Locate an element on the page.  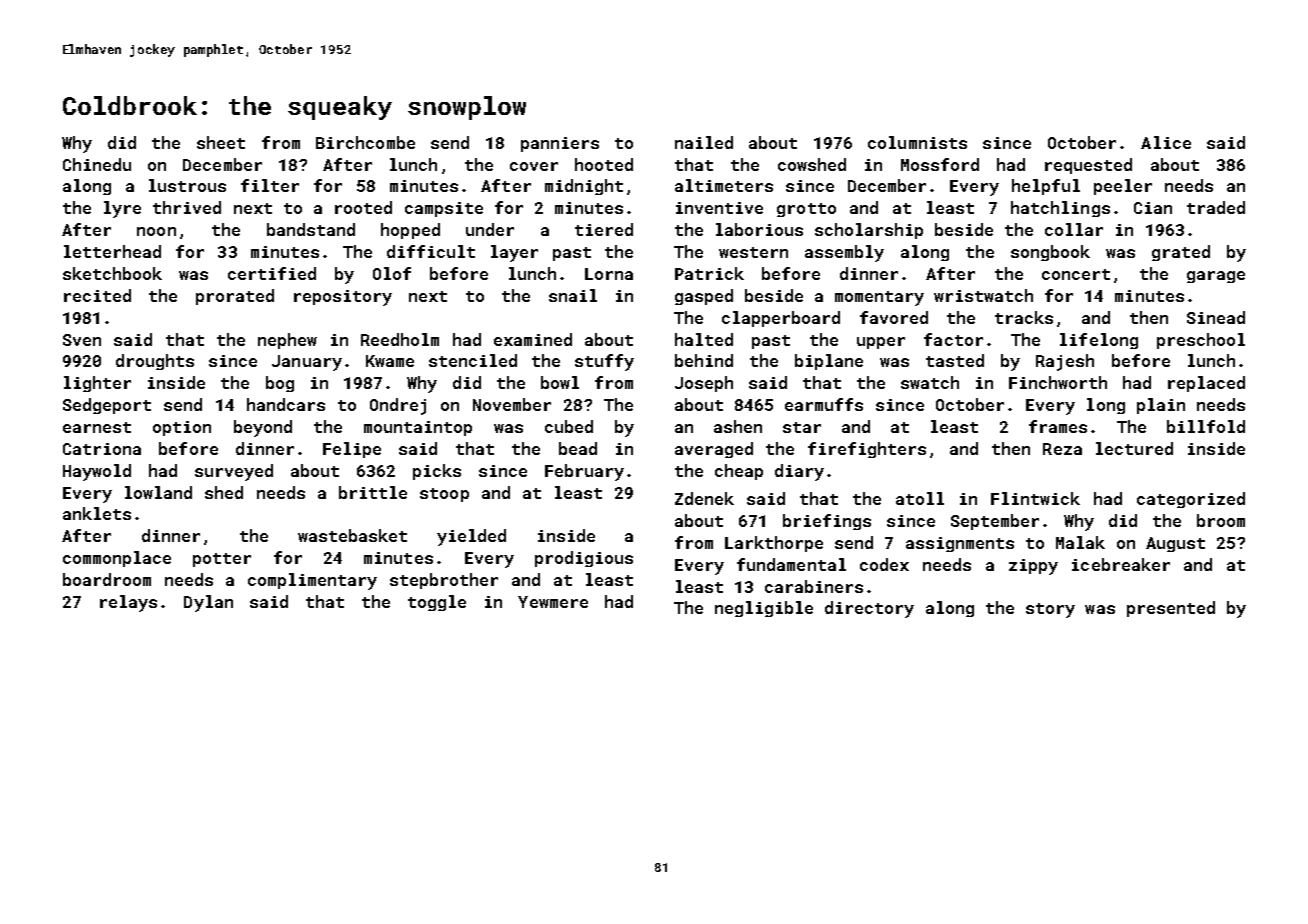
bandstand is located at coordinates (311, 229).
